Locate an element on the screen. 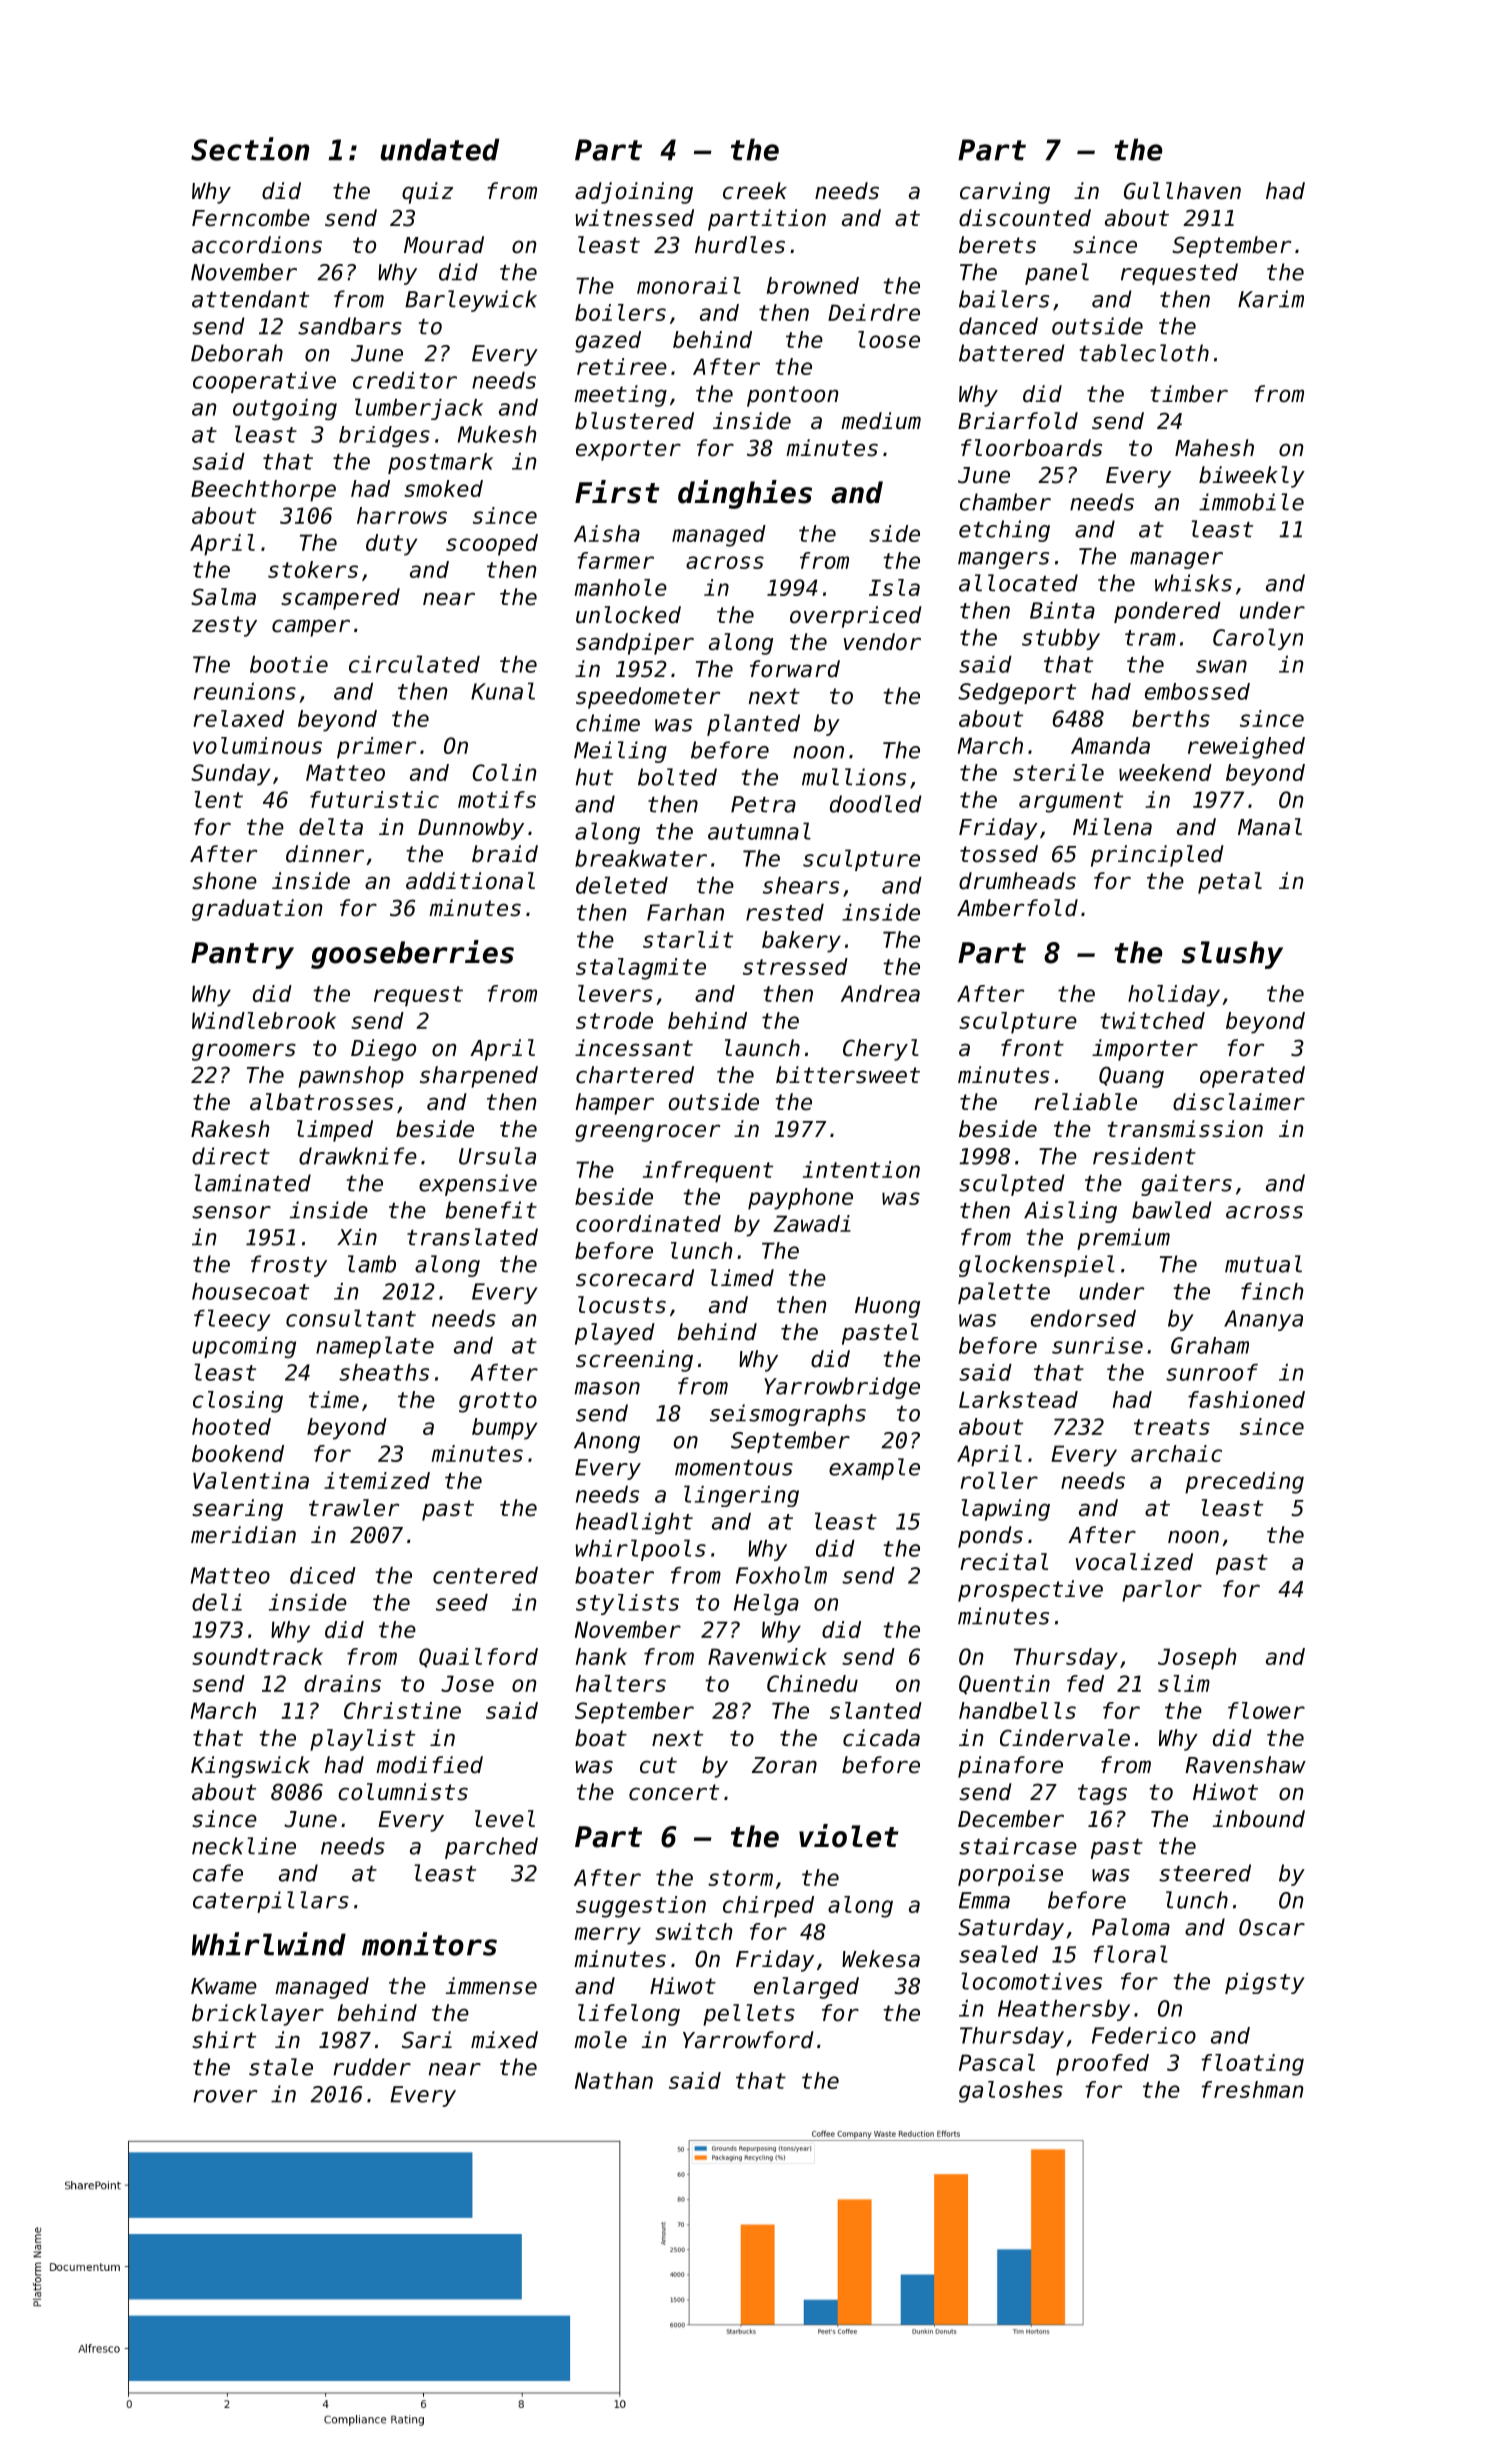 The height and width of the screenshot is (2464, 1496). zesty is located at coordinates (224, 626).
